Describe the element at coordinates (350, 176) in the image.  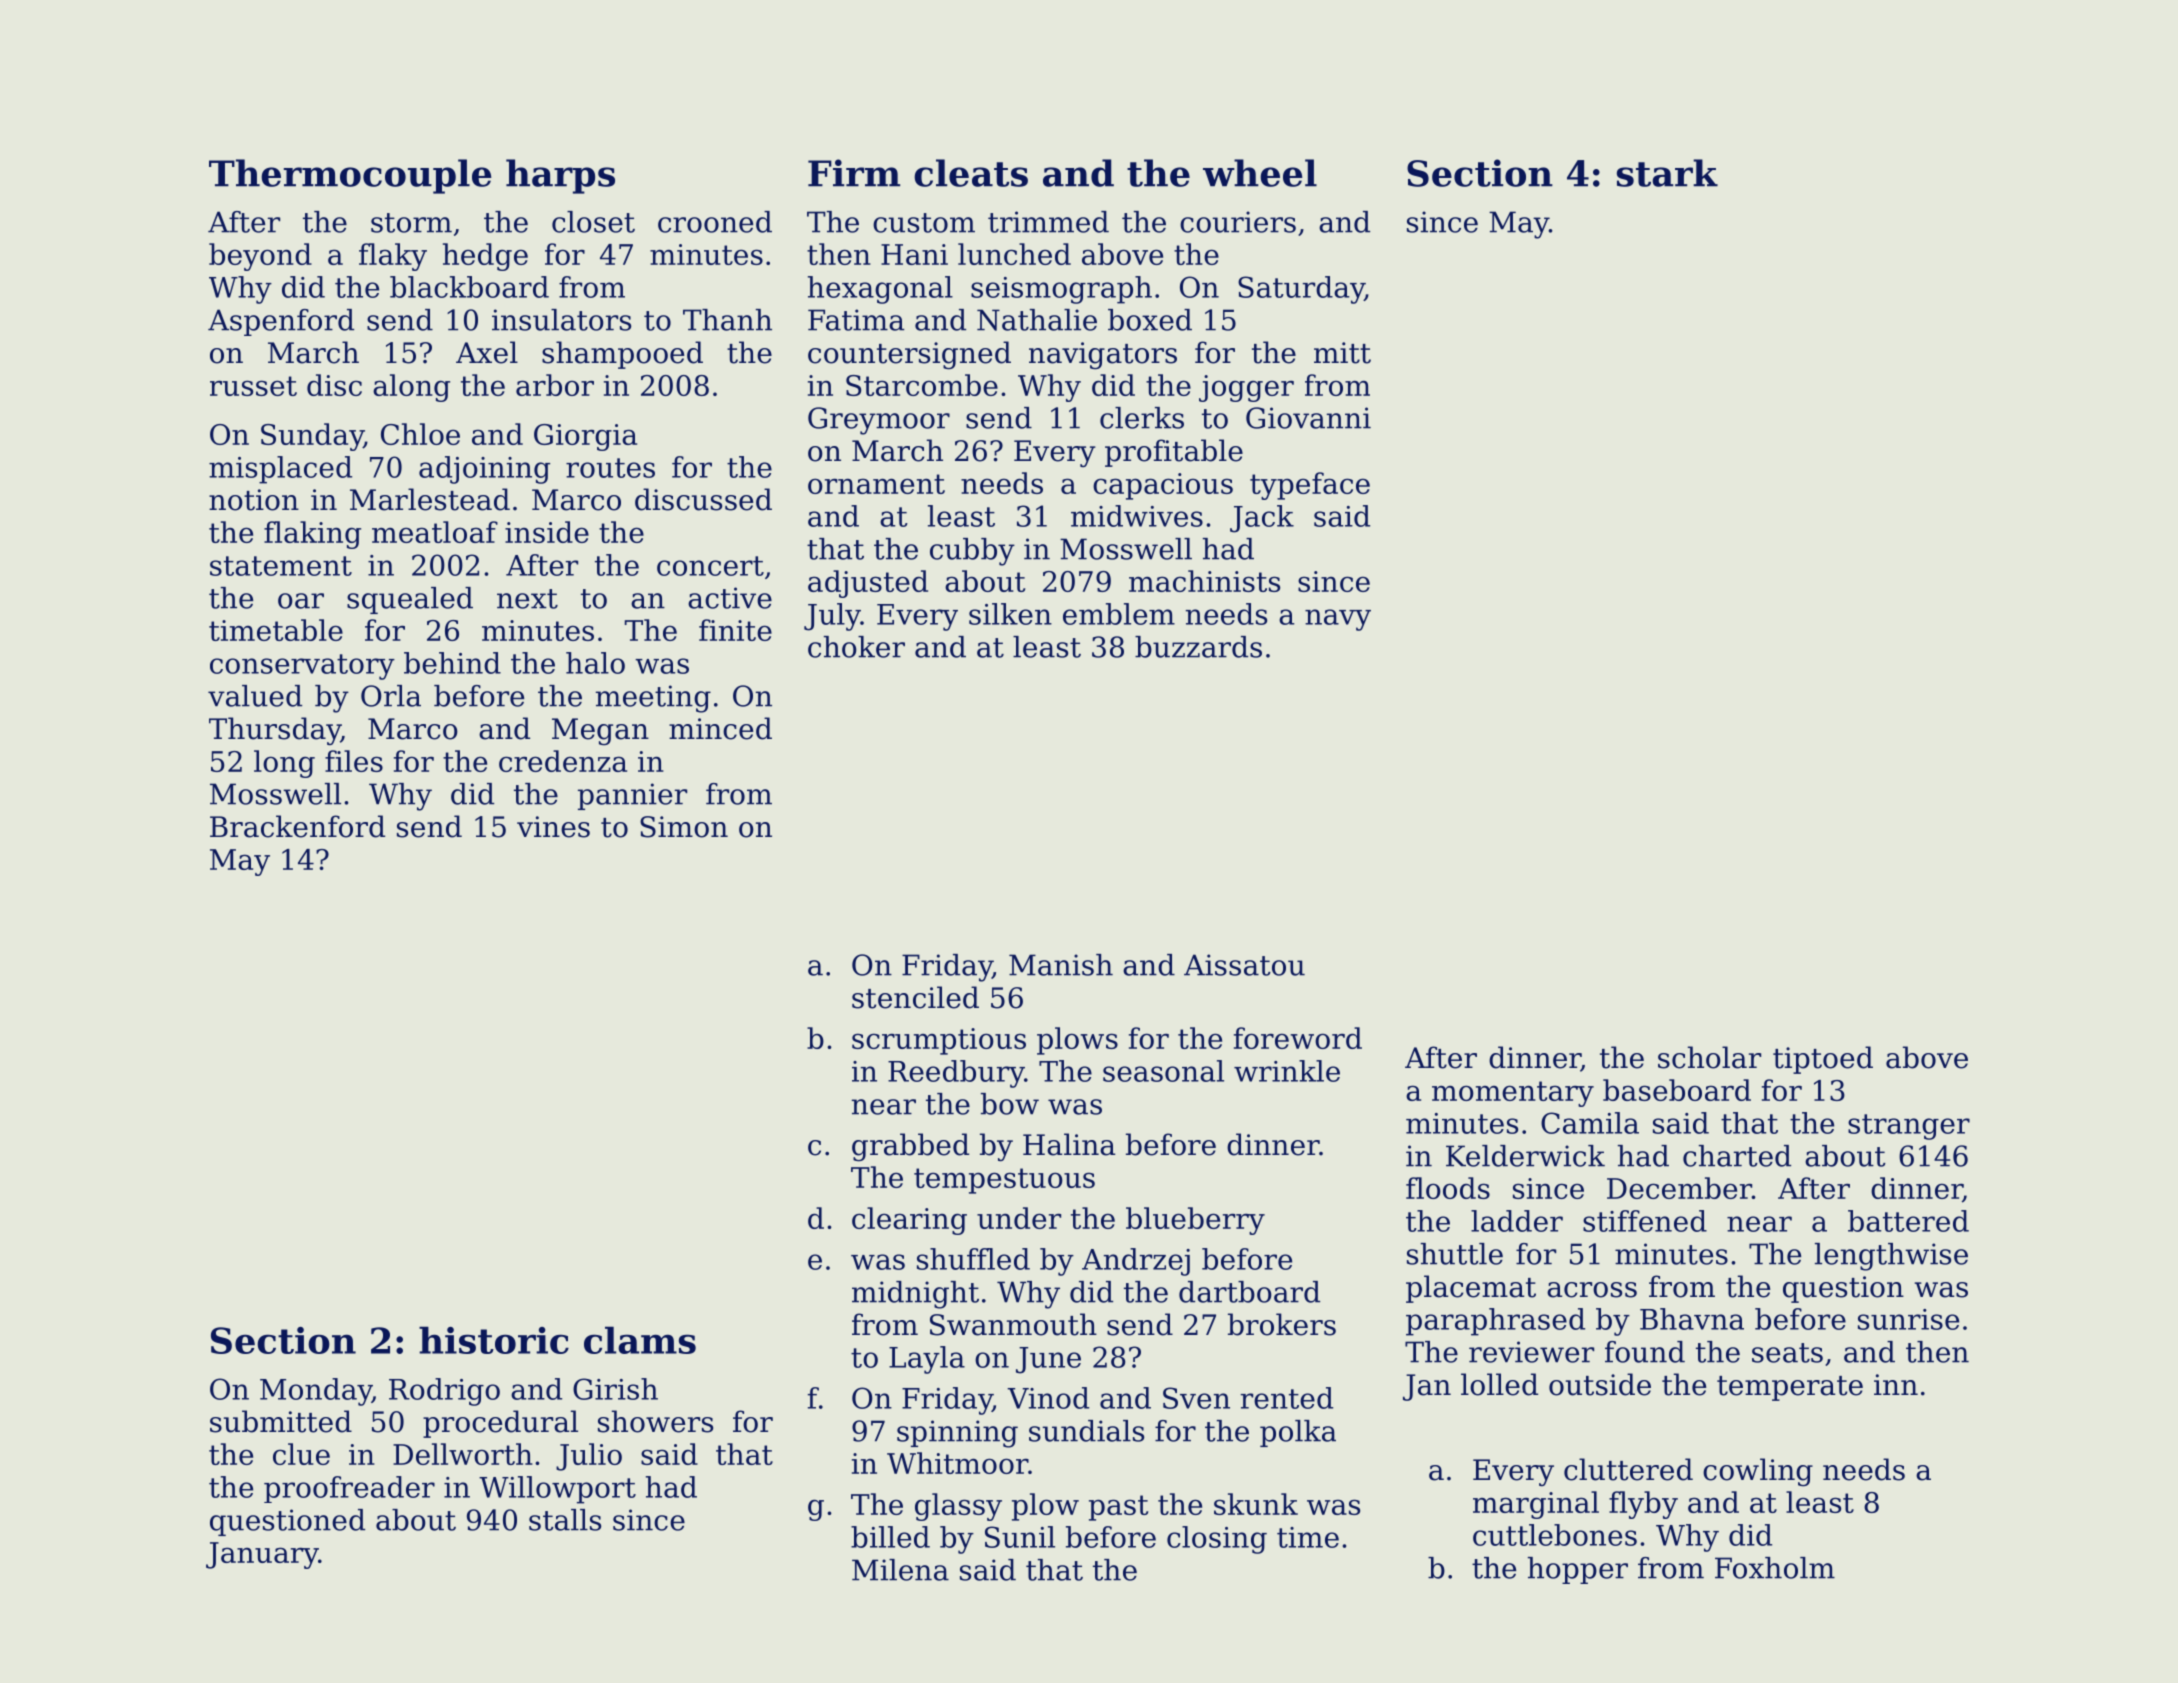
I see `Thermocouple` at that location.
